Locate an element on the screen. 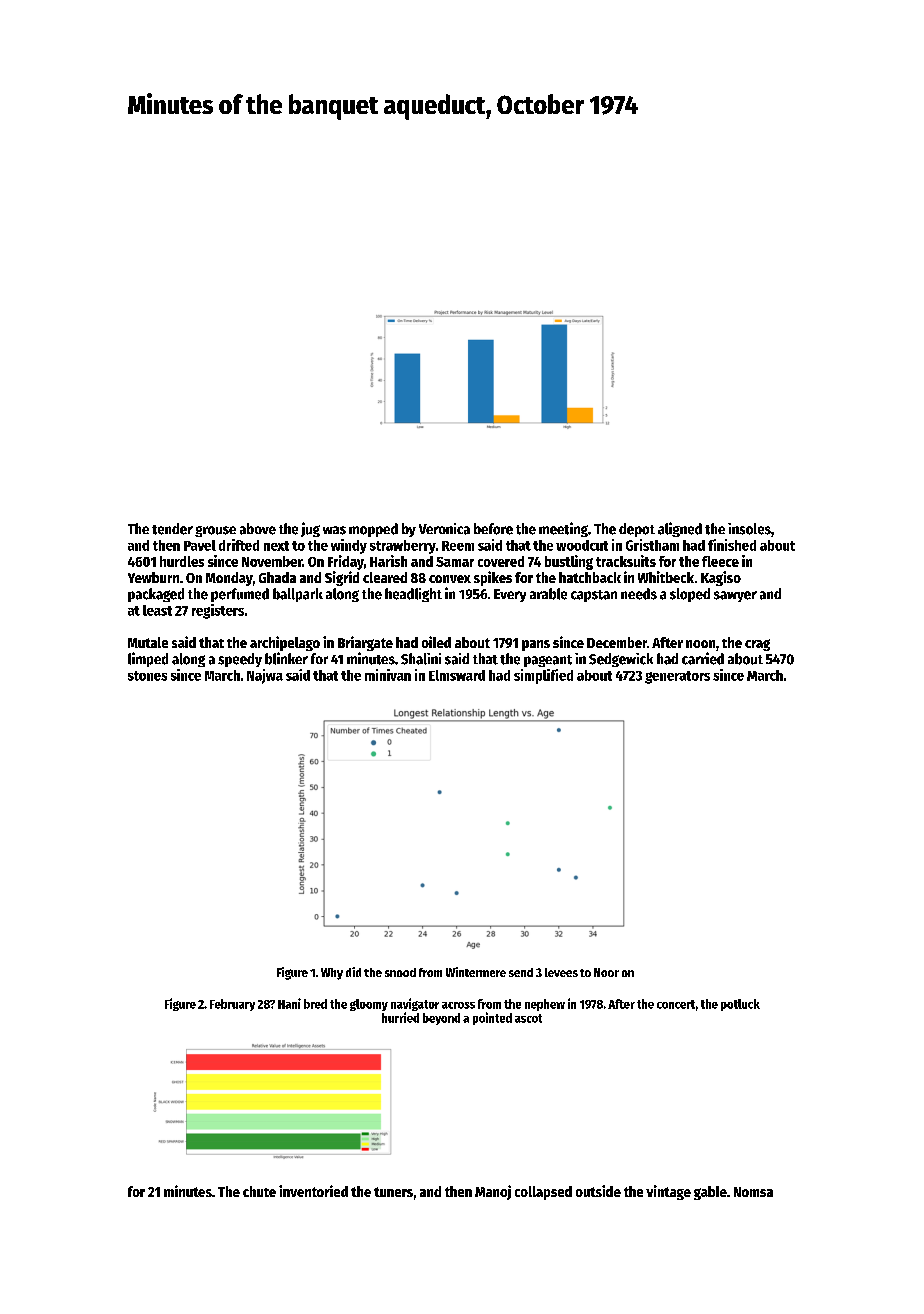  chute is located at coordinates (259, 1191).
